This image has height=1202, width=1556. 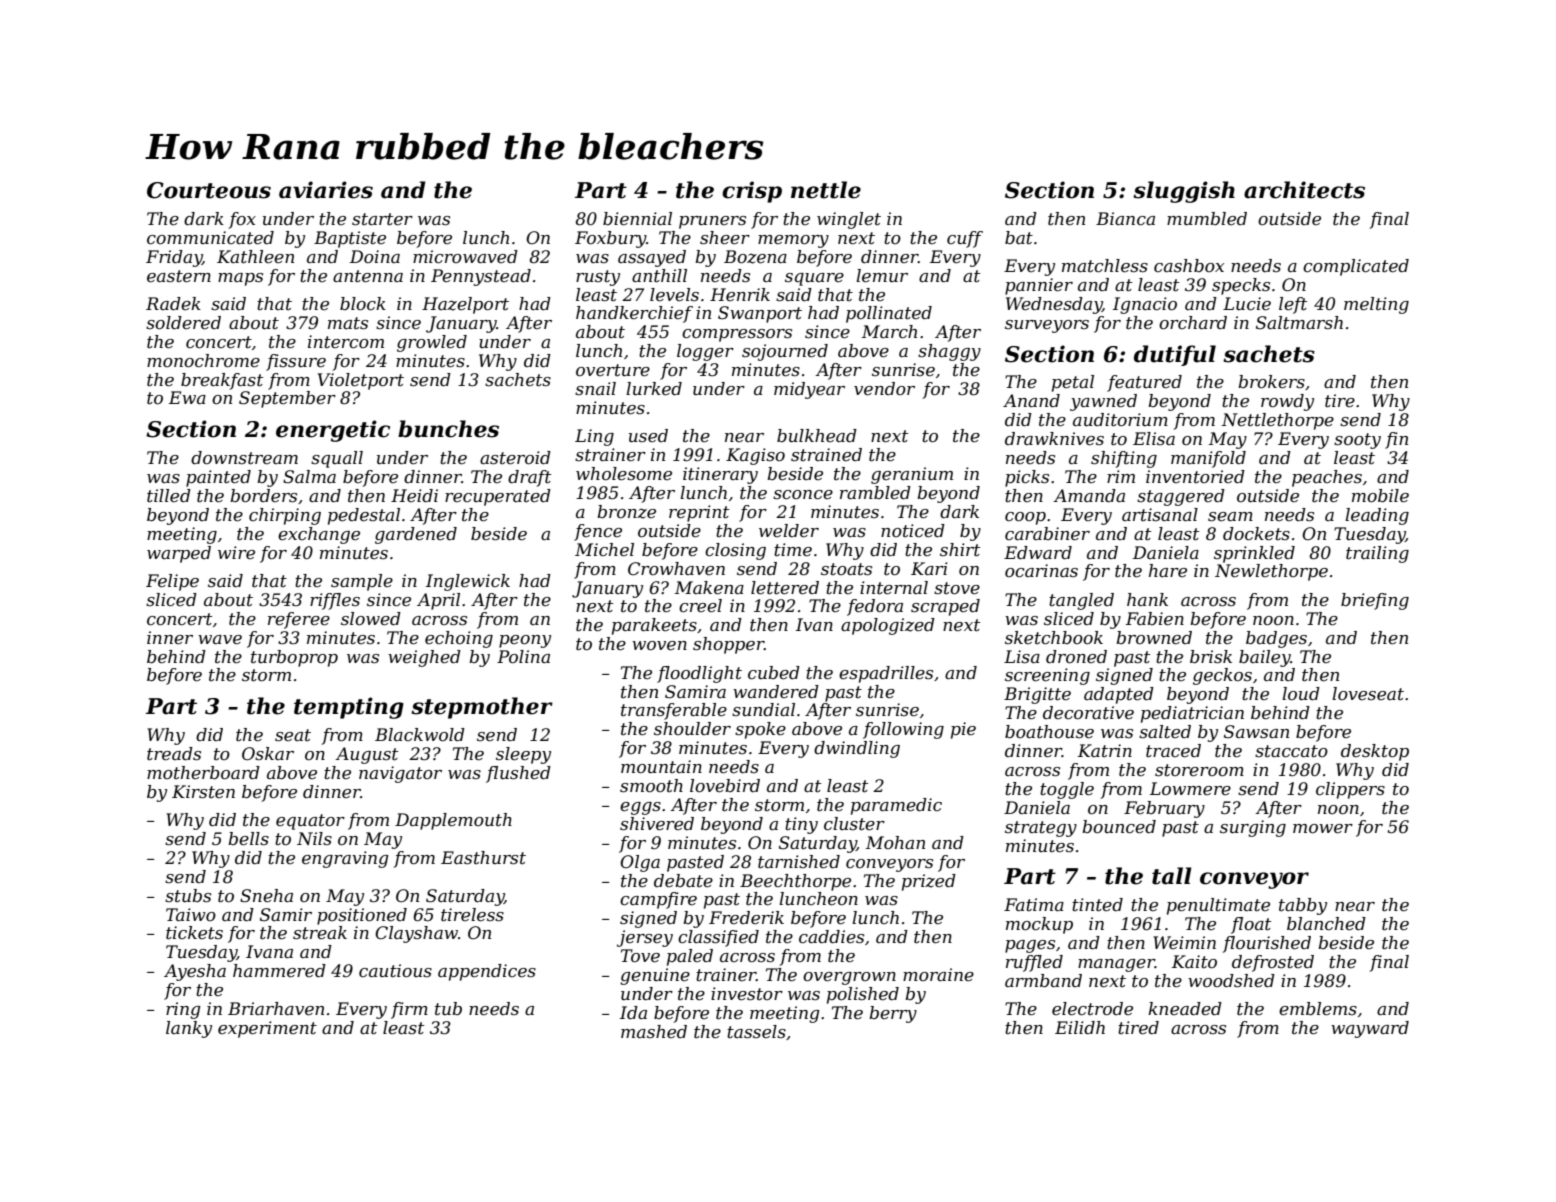 What do you see at coordinates (1304, 190) in the image?
I see `architects` at bounding box center [1304, 190].
